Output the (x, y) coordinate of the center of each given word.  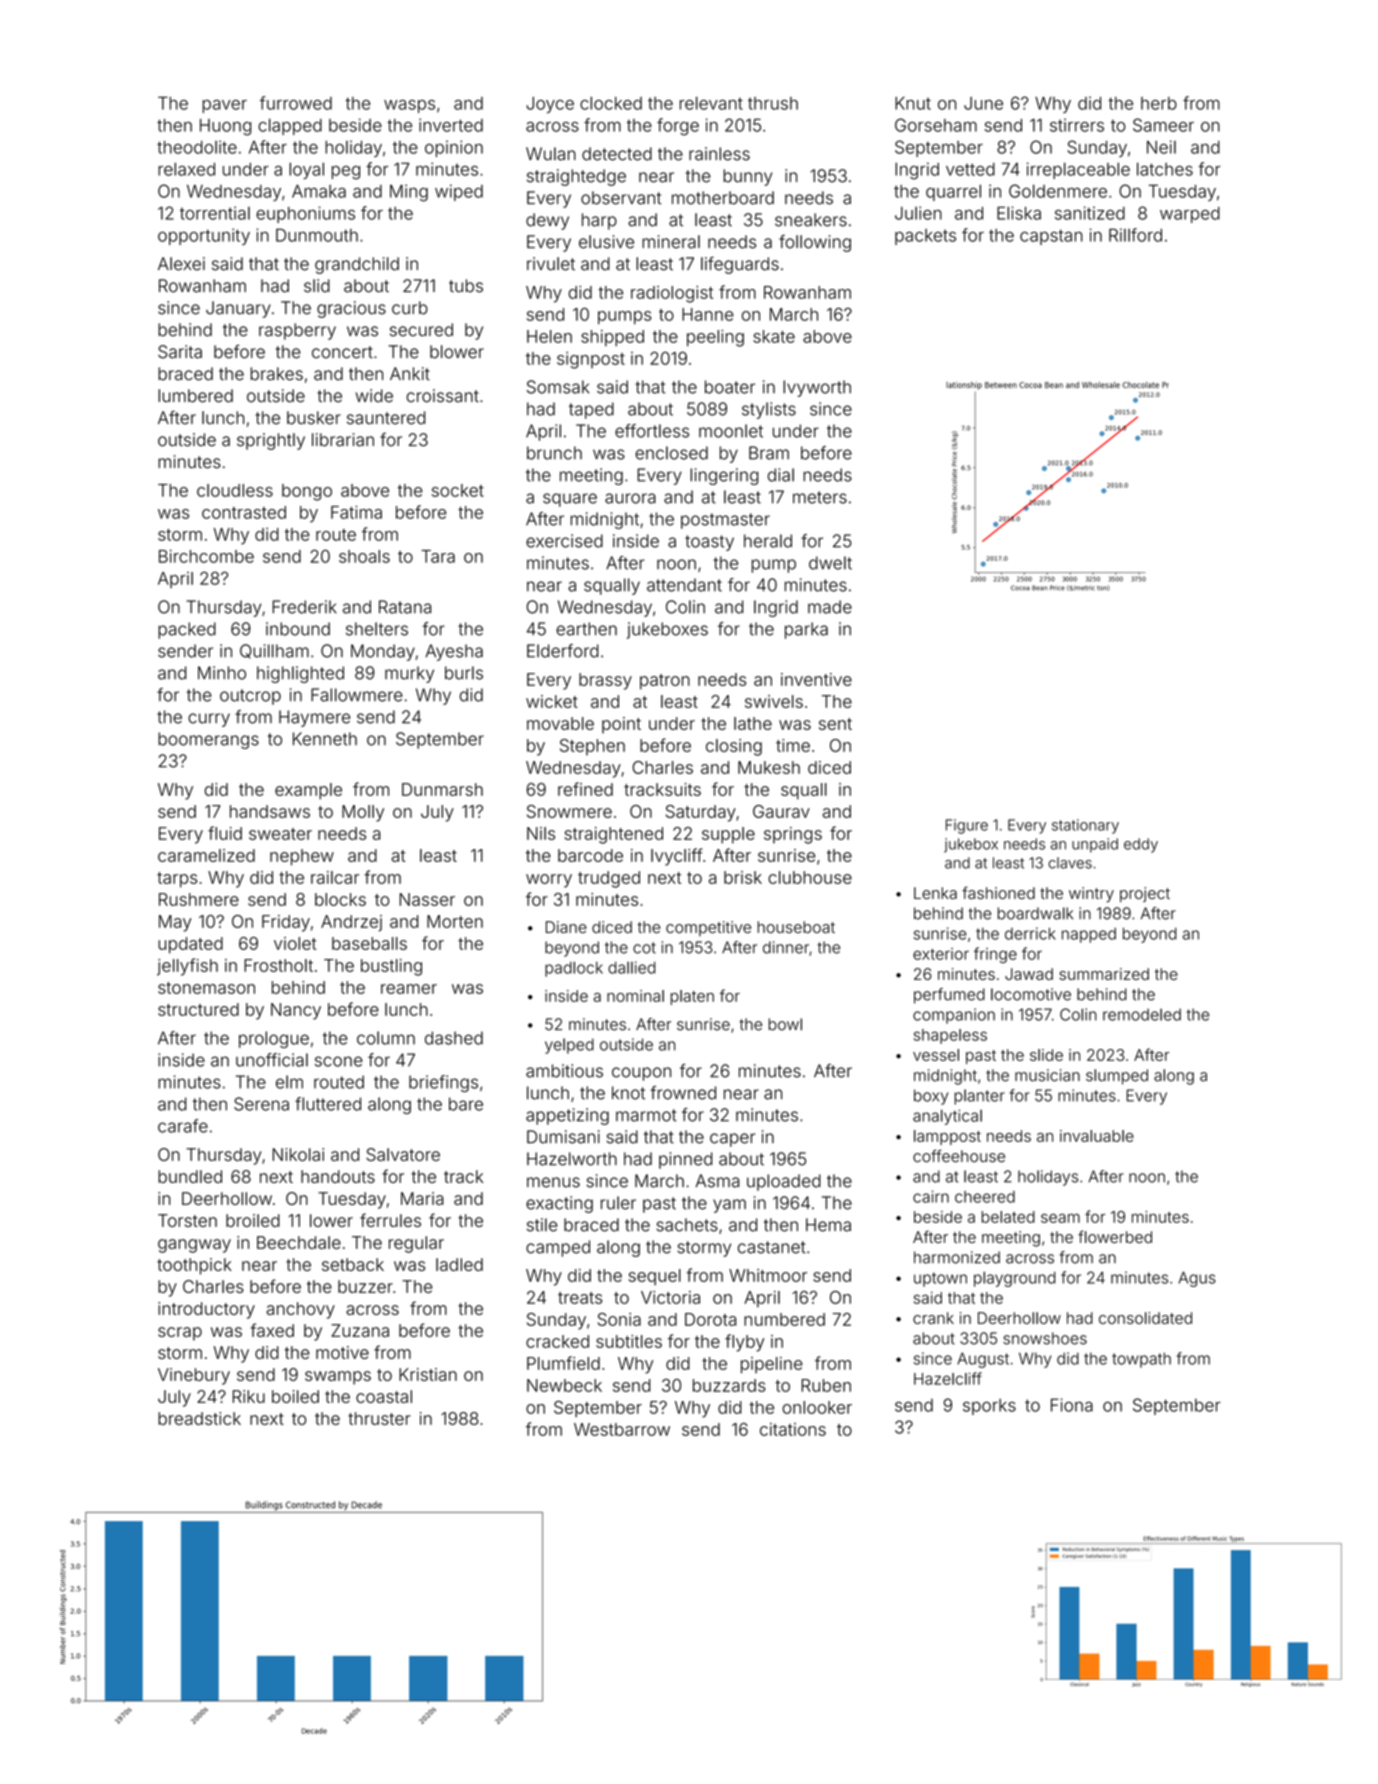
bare (466, 1104)
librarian (343, 440)
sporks (989, 1407)
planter (979, 1097)
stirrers (1077, 125)
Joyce (550, 105)
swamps (338, 1378)
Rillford (1135, 235)
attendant (684, 585)
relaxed (186, 169)
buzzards (729, 1385)
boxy (931, 1097)
